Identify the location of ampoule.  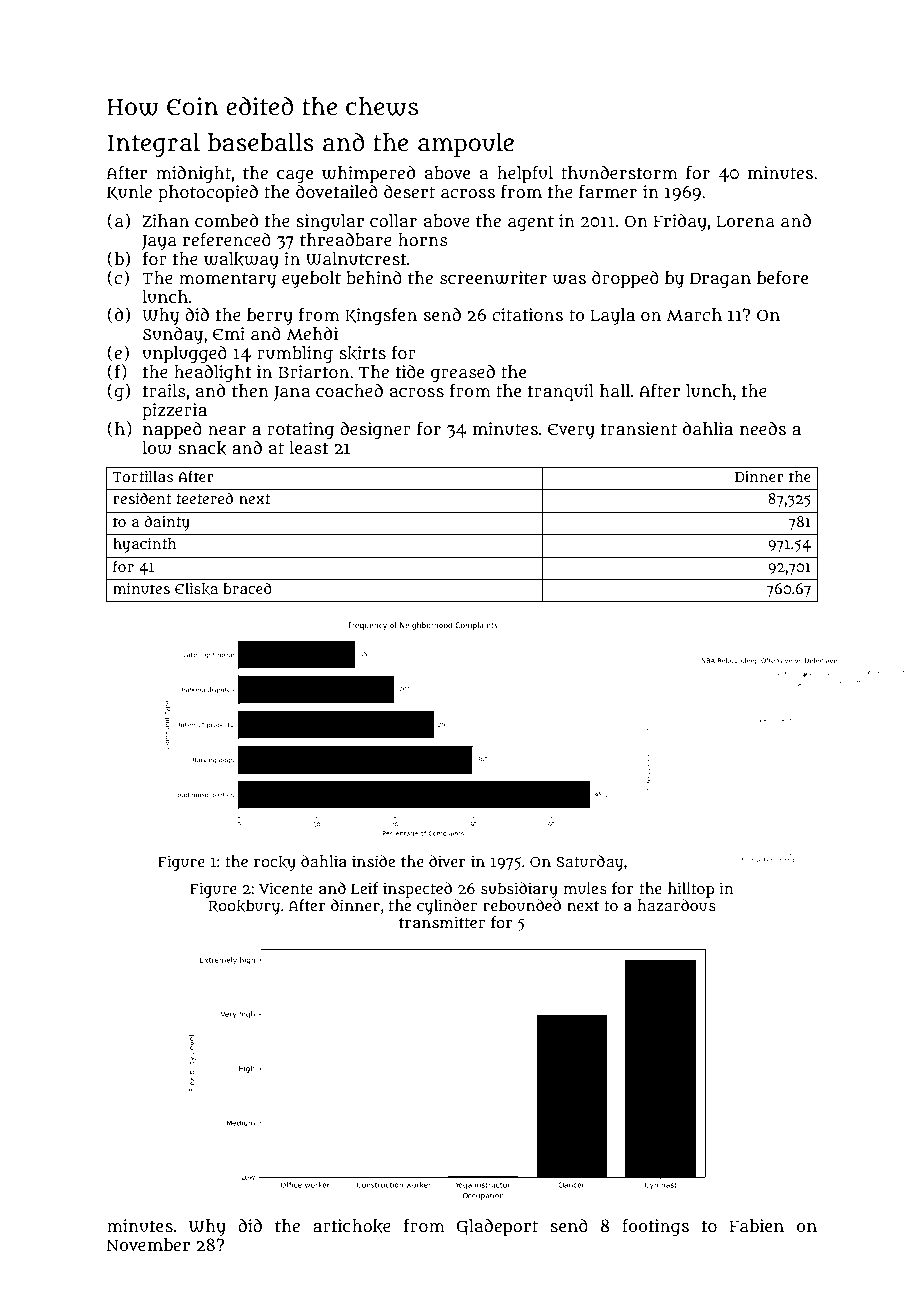
(466, 145).
